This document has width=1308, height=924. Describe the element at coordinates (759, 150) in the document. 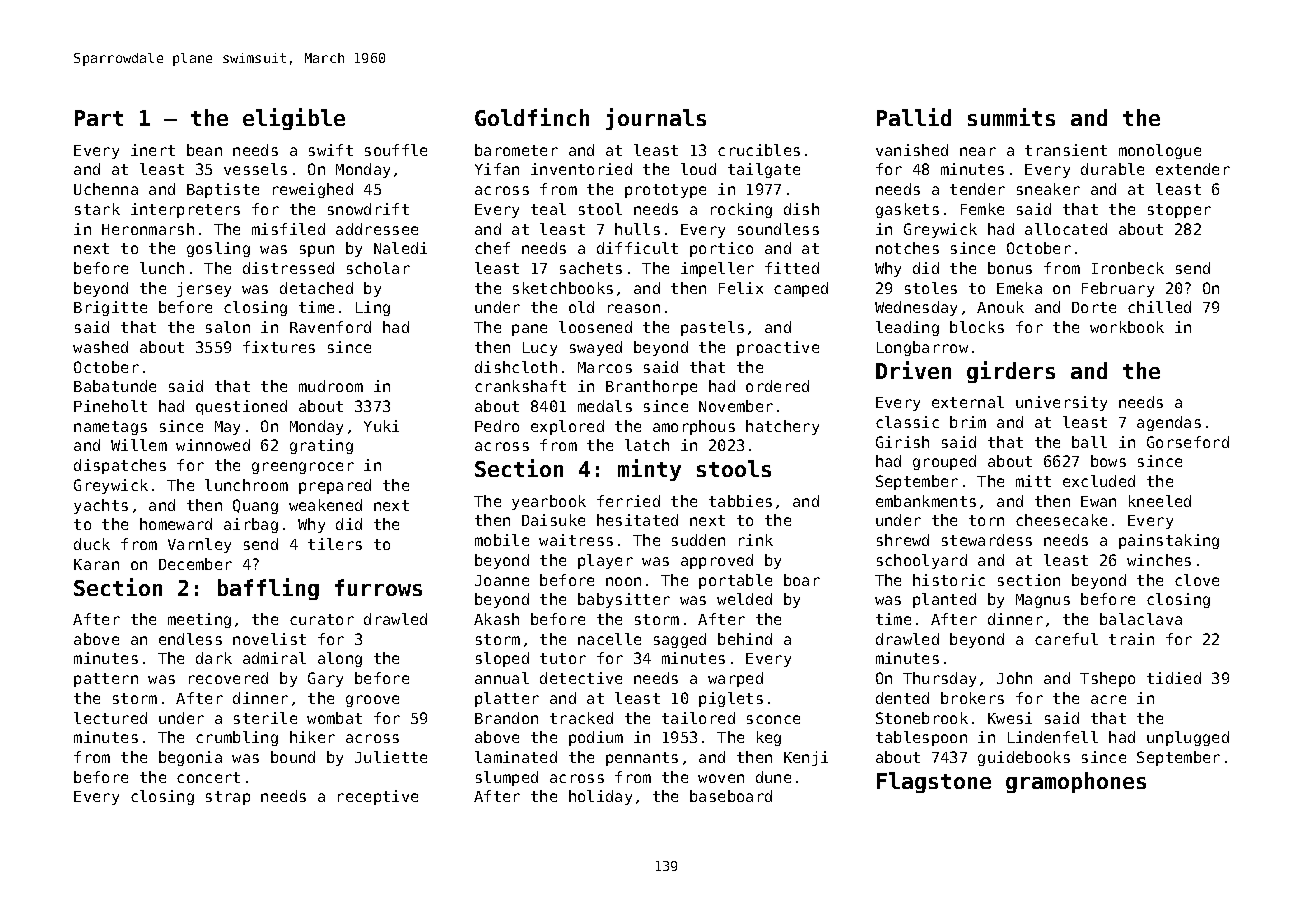

I see `crucibles` at that location.
